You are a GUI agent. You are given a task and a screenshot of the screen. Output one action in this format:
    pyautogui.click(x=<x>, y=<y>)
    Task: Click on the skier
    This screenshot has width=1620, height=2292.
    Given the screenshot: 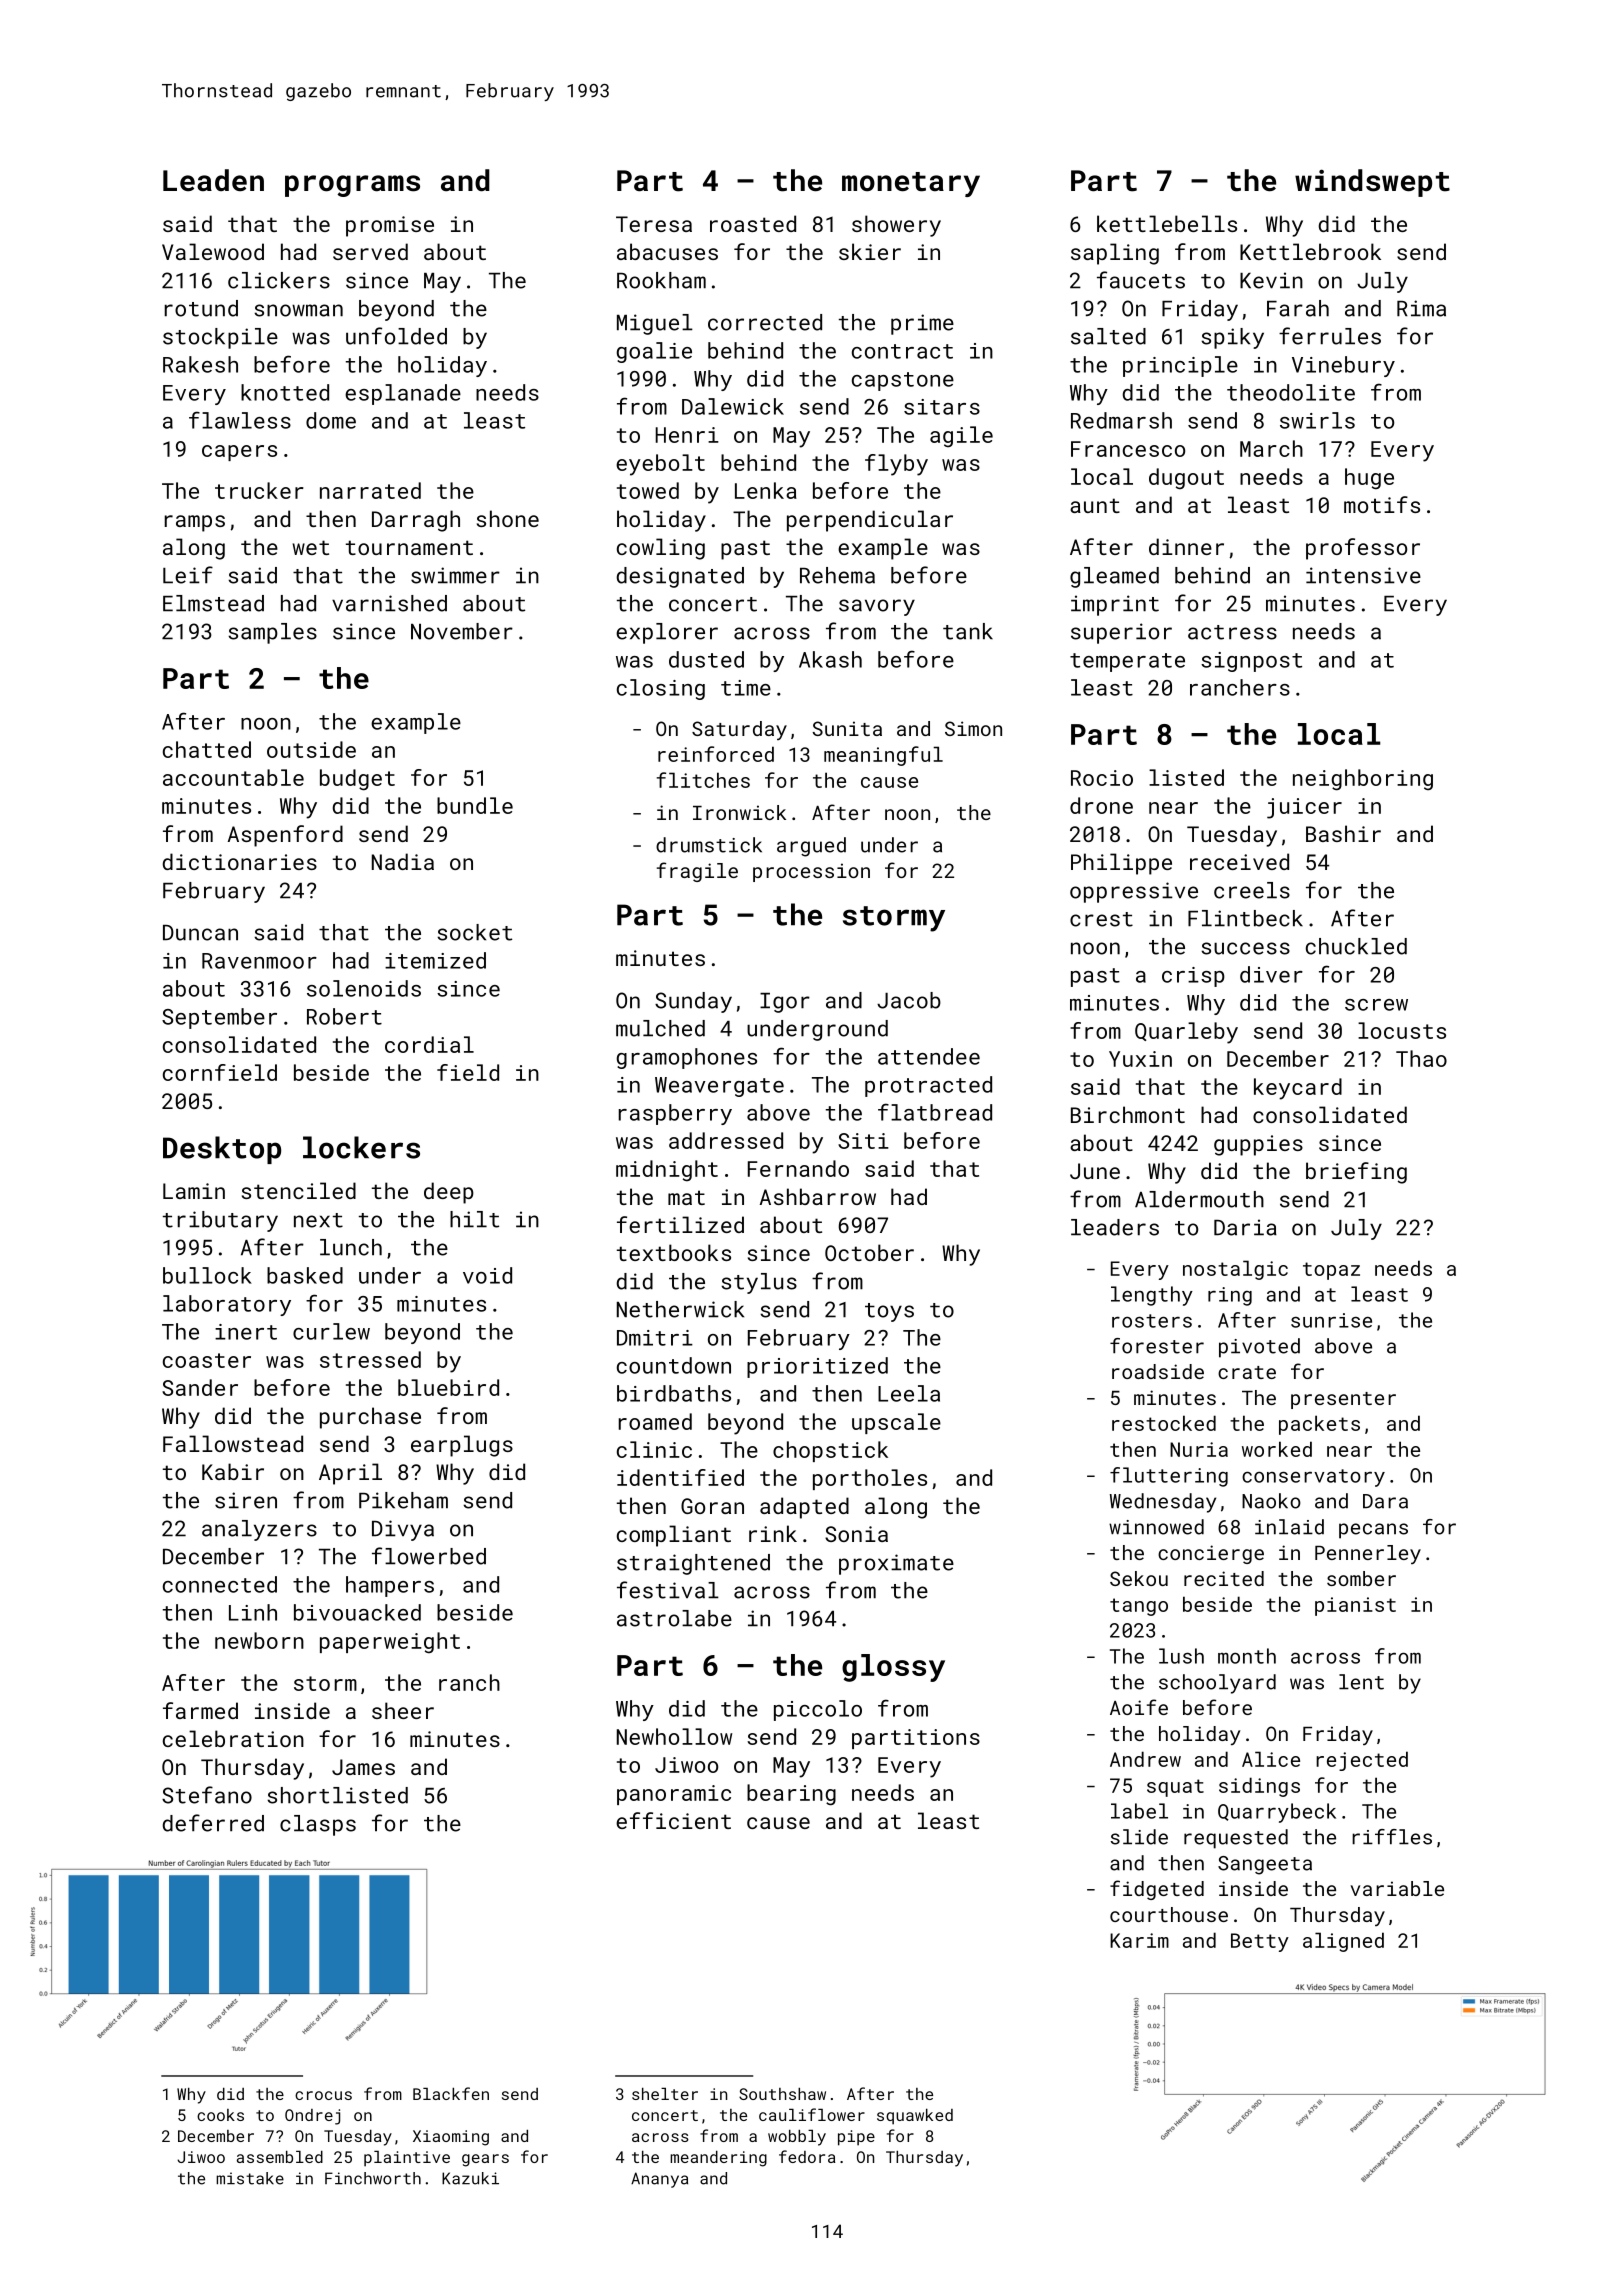 What is the action you would take?
    pyautogui.click(x=870, y=251)
